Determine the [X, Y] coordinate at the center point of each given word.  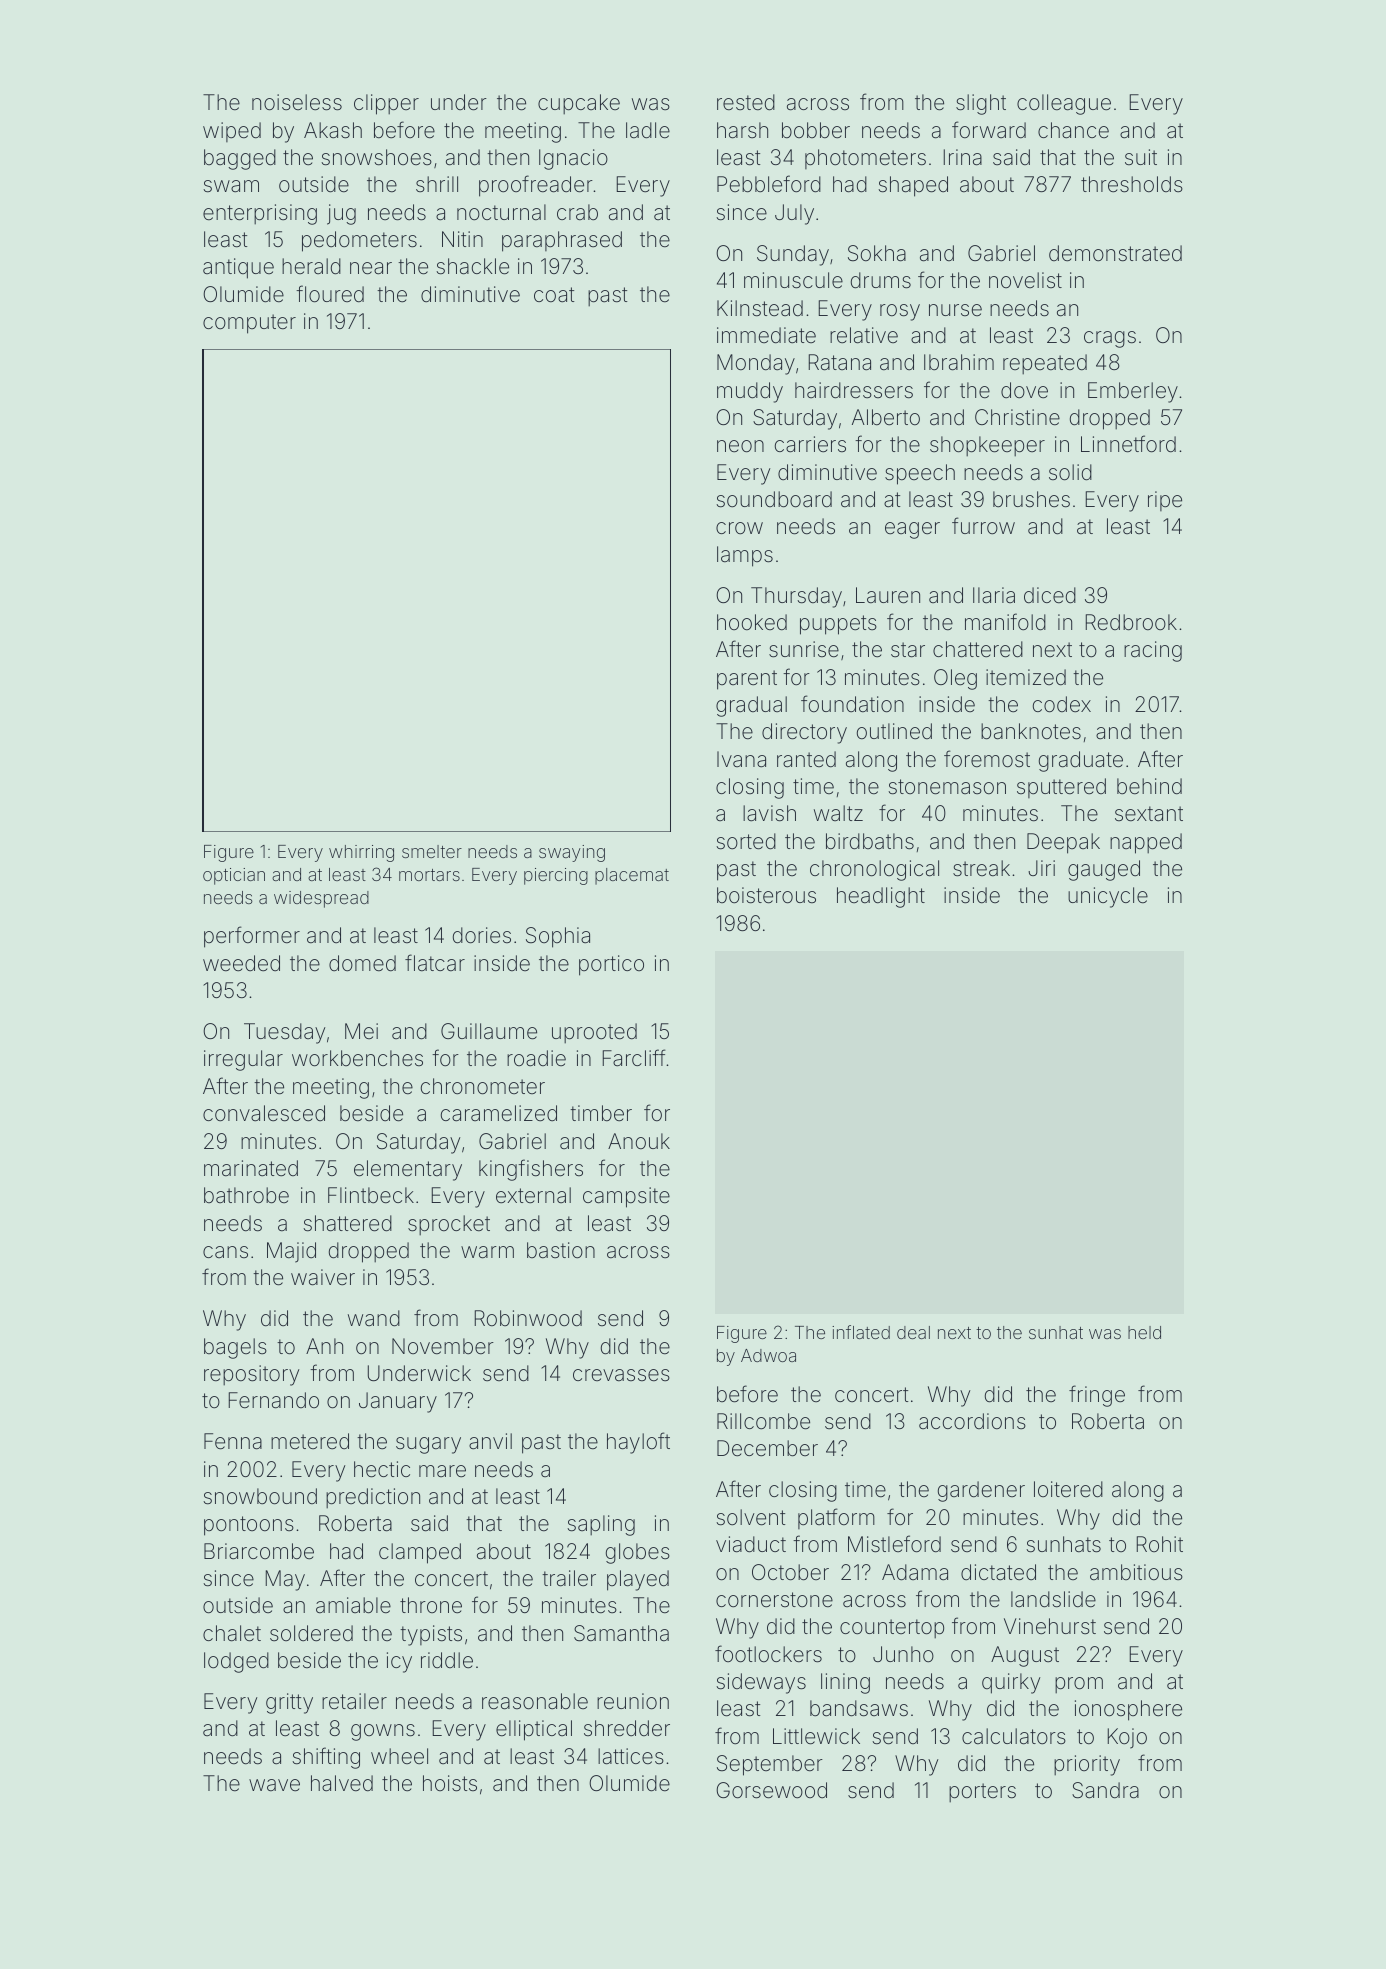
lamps [745, 556]
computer [249, 324]
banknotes [1031, 731]
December [767, 1448]
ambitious [1136, 1572]
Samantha [621, 1633]
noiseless [297, 102]
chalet [232, 1633]
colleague [1064, 104]
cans [225, 1252]
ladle [648, 130]
